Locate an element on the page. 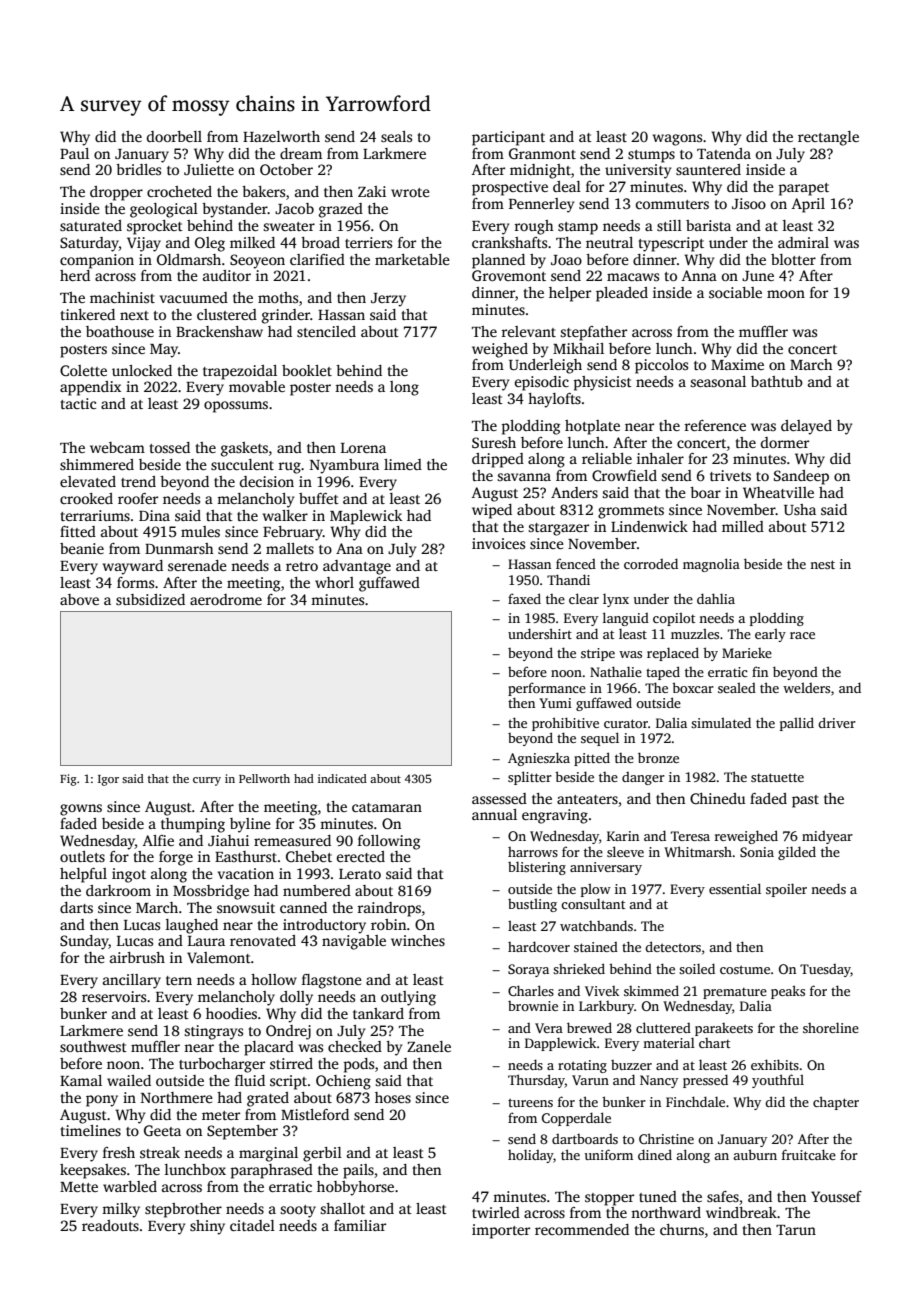 Image resolution: width=924 pixels, height=1308 pixels. shiny is located at coordinates (207, 1227).
